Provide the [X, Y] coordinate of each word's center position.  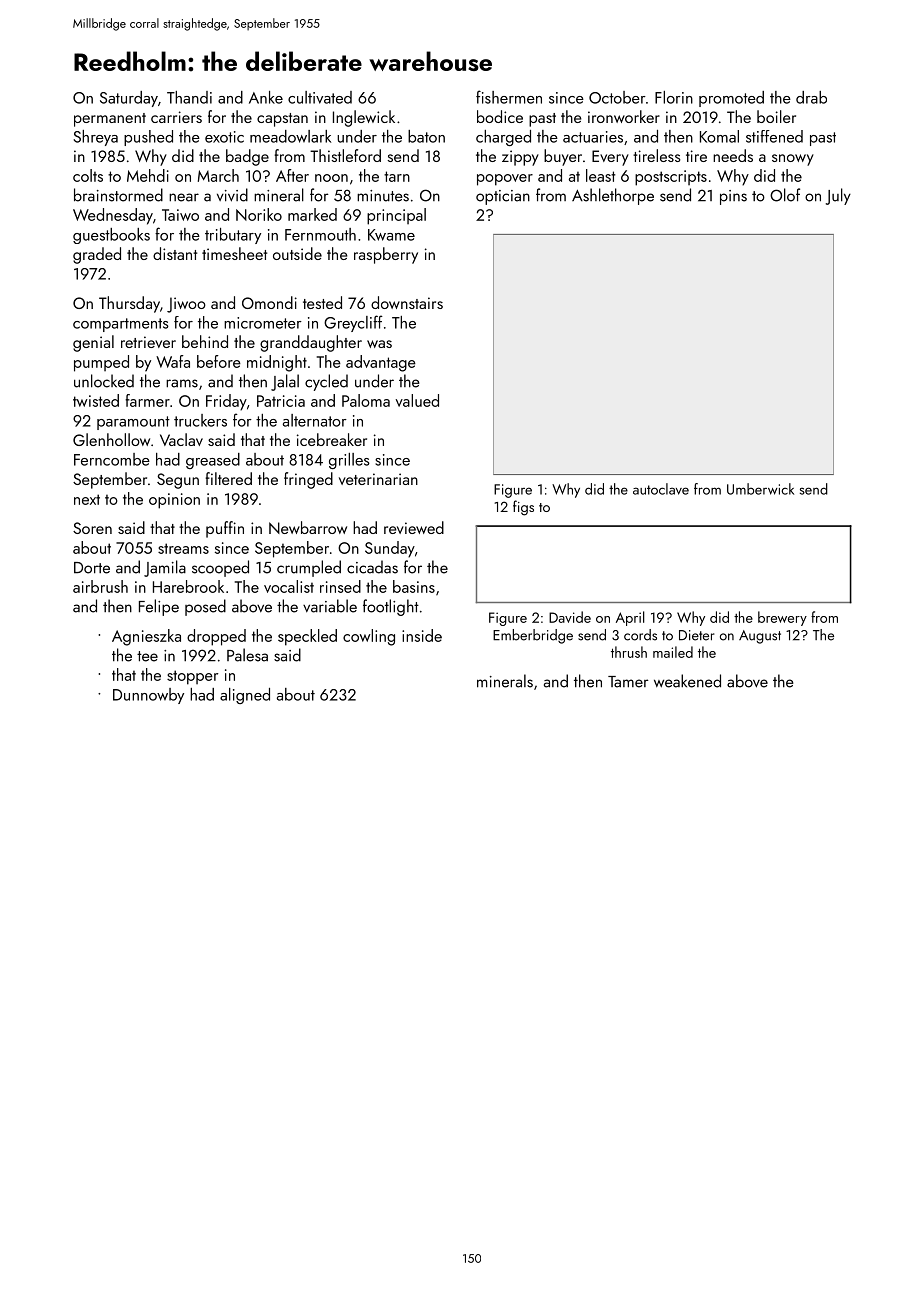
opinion [174, 501]
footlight [391, 607]
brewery [782, 618]
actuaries [593, 137]
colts [88, 175]
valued [417, 400]
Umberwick [760, 489]
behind [205, 341]
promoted [731, 99]
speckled [307, 637]
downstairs [407, 302]
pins [733, 197]
